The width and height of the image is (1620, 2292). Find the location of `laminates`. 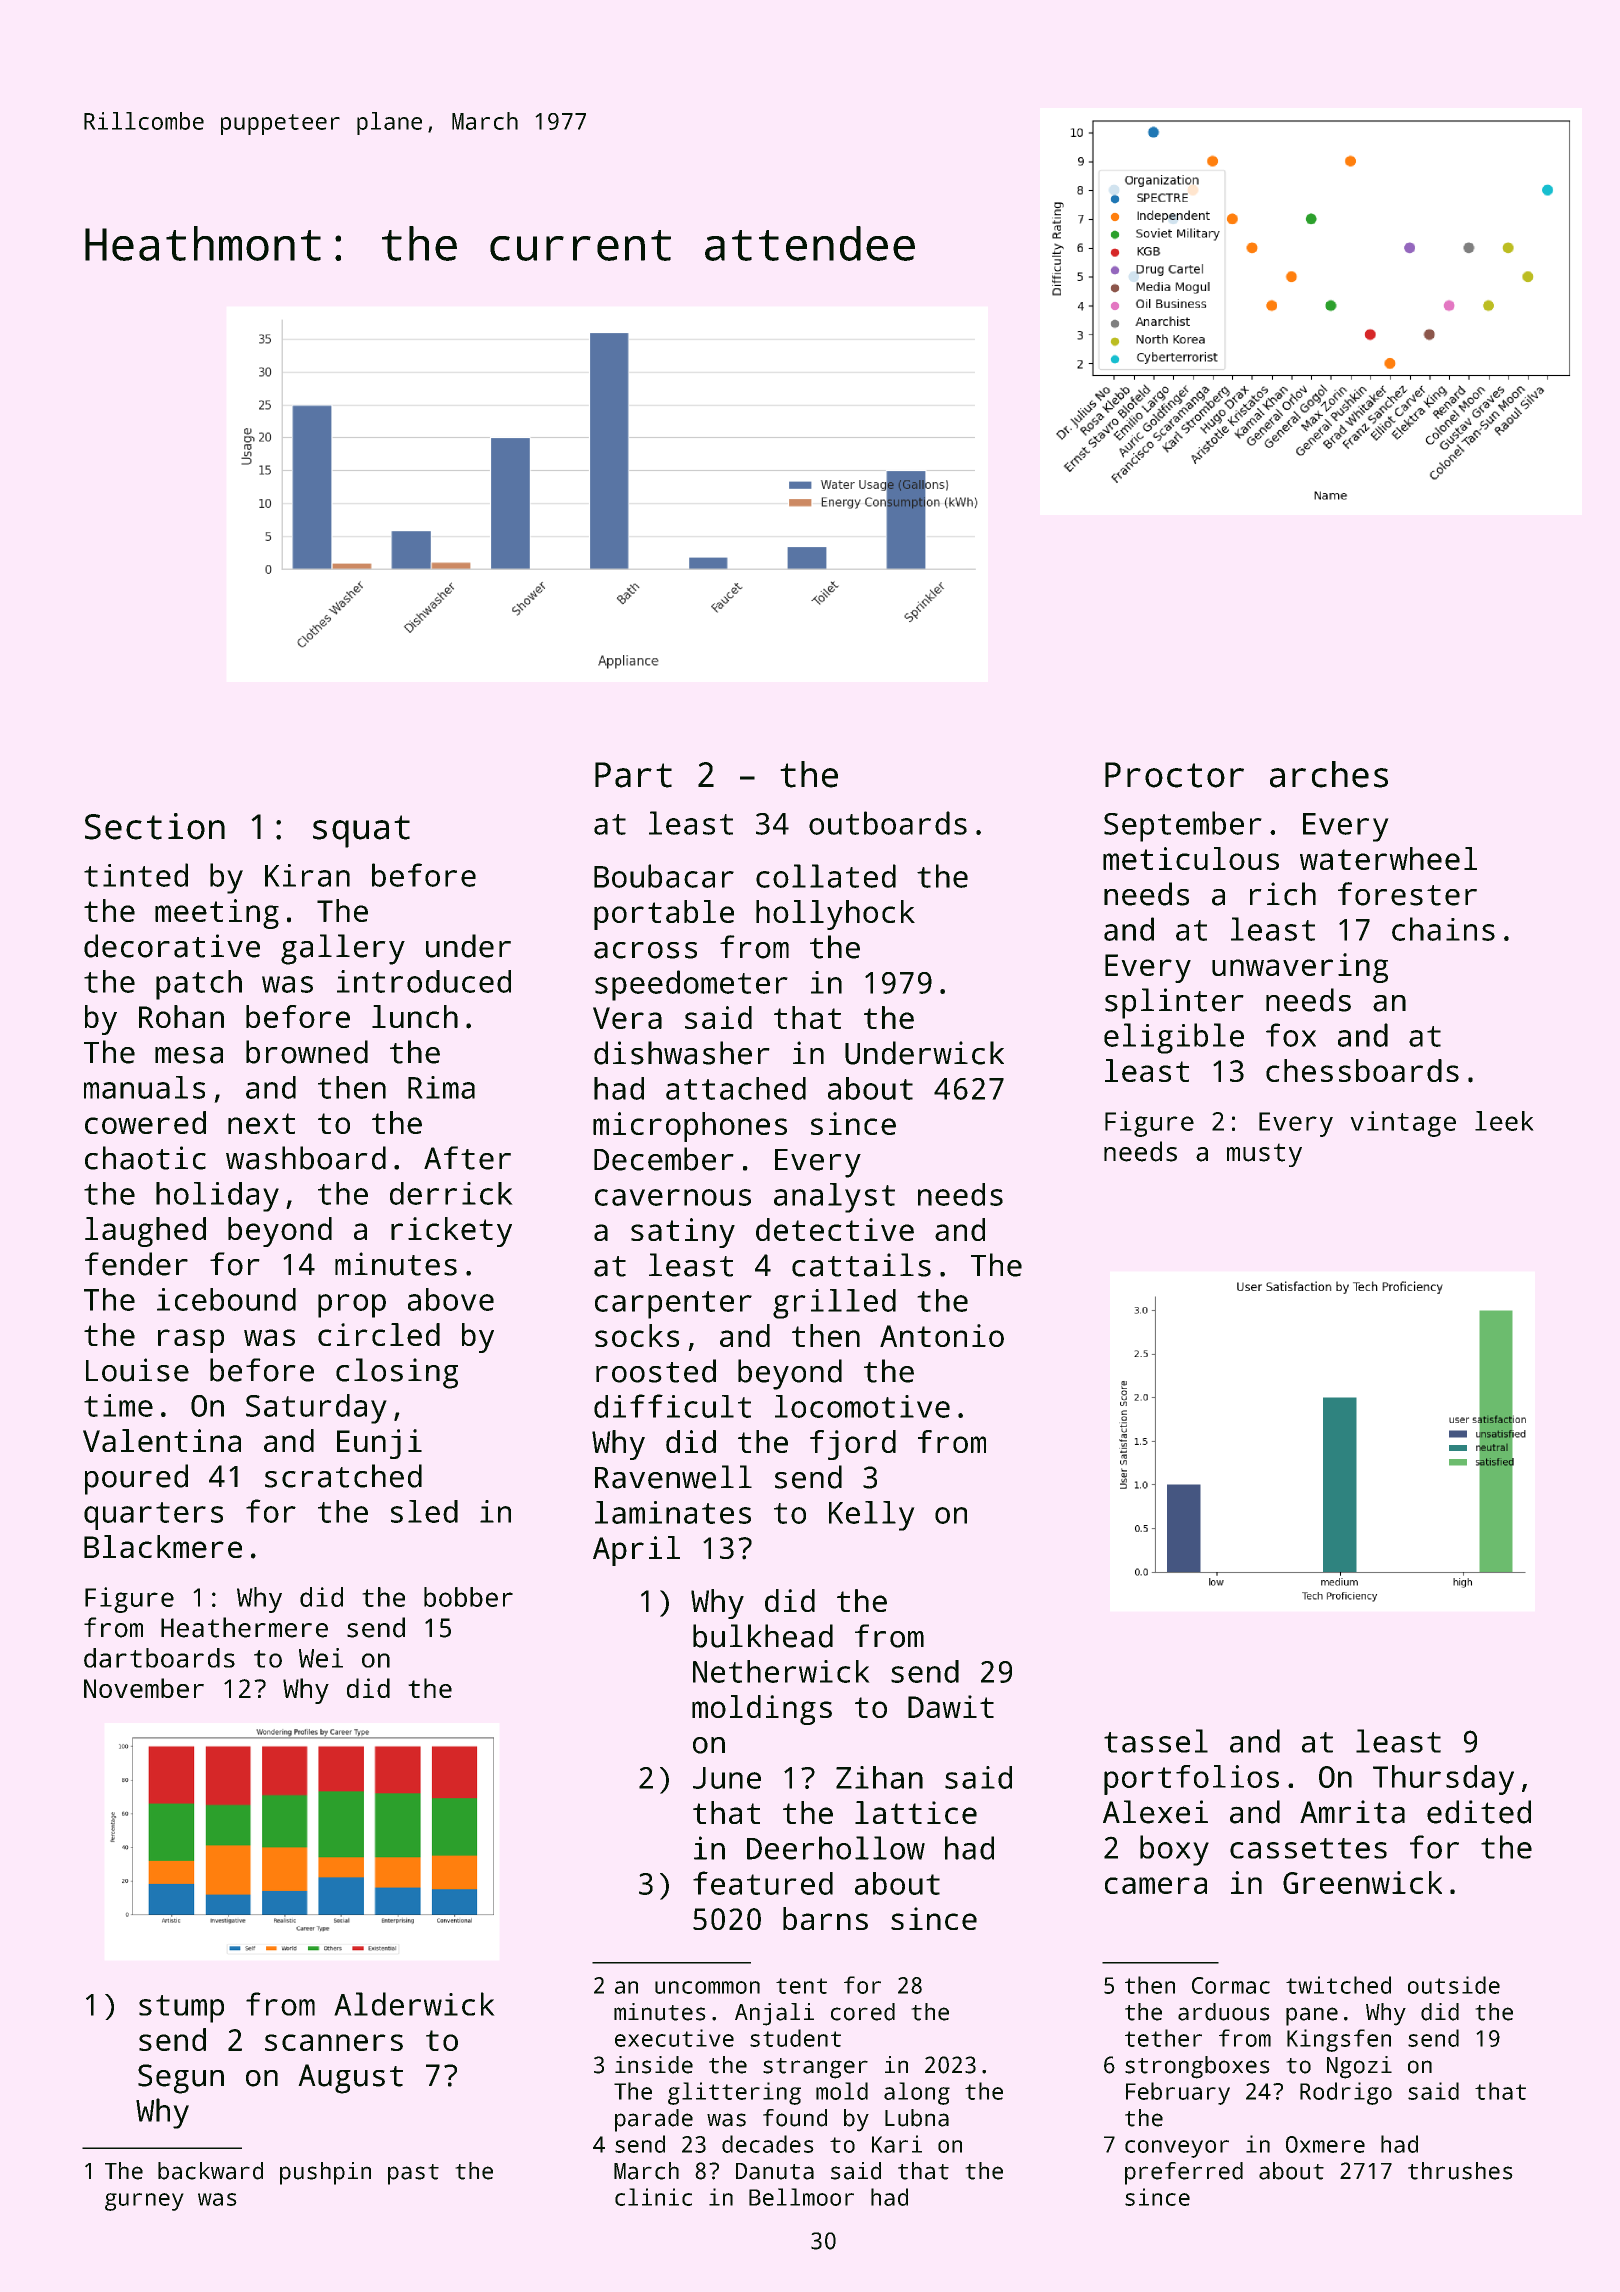

laminates is located at coordinates (673, 1512).
